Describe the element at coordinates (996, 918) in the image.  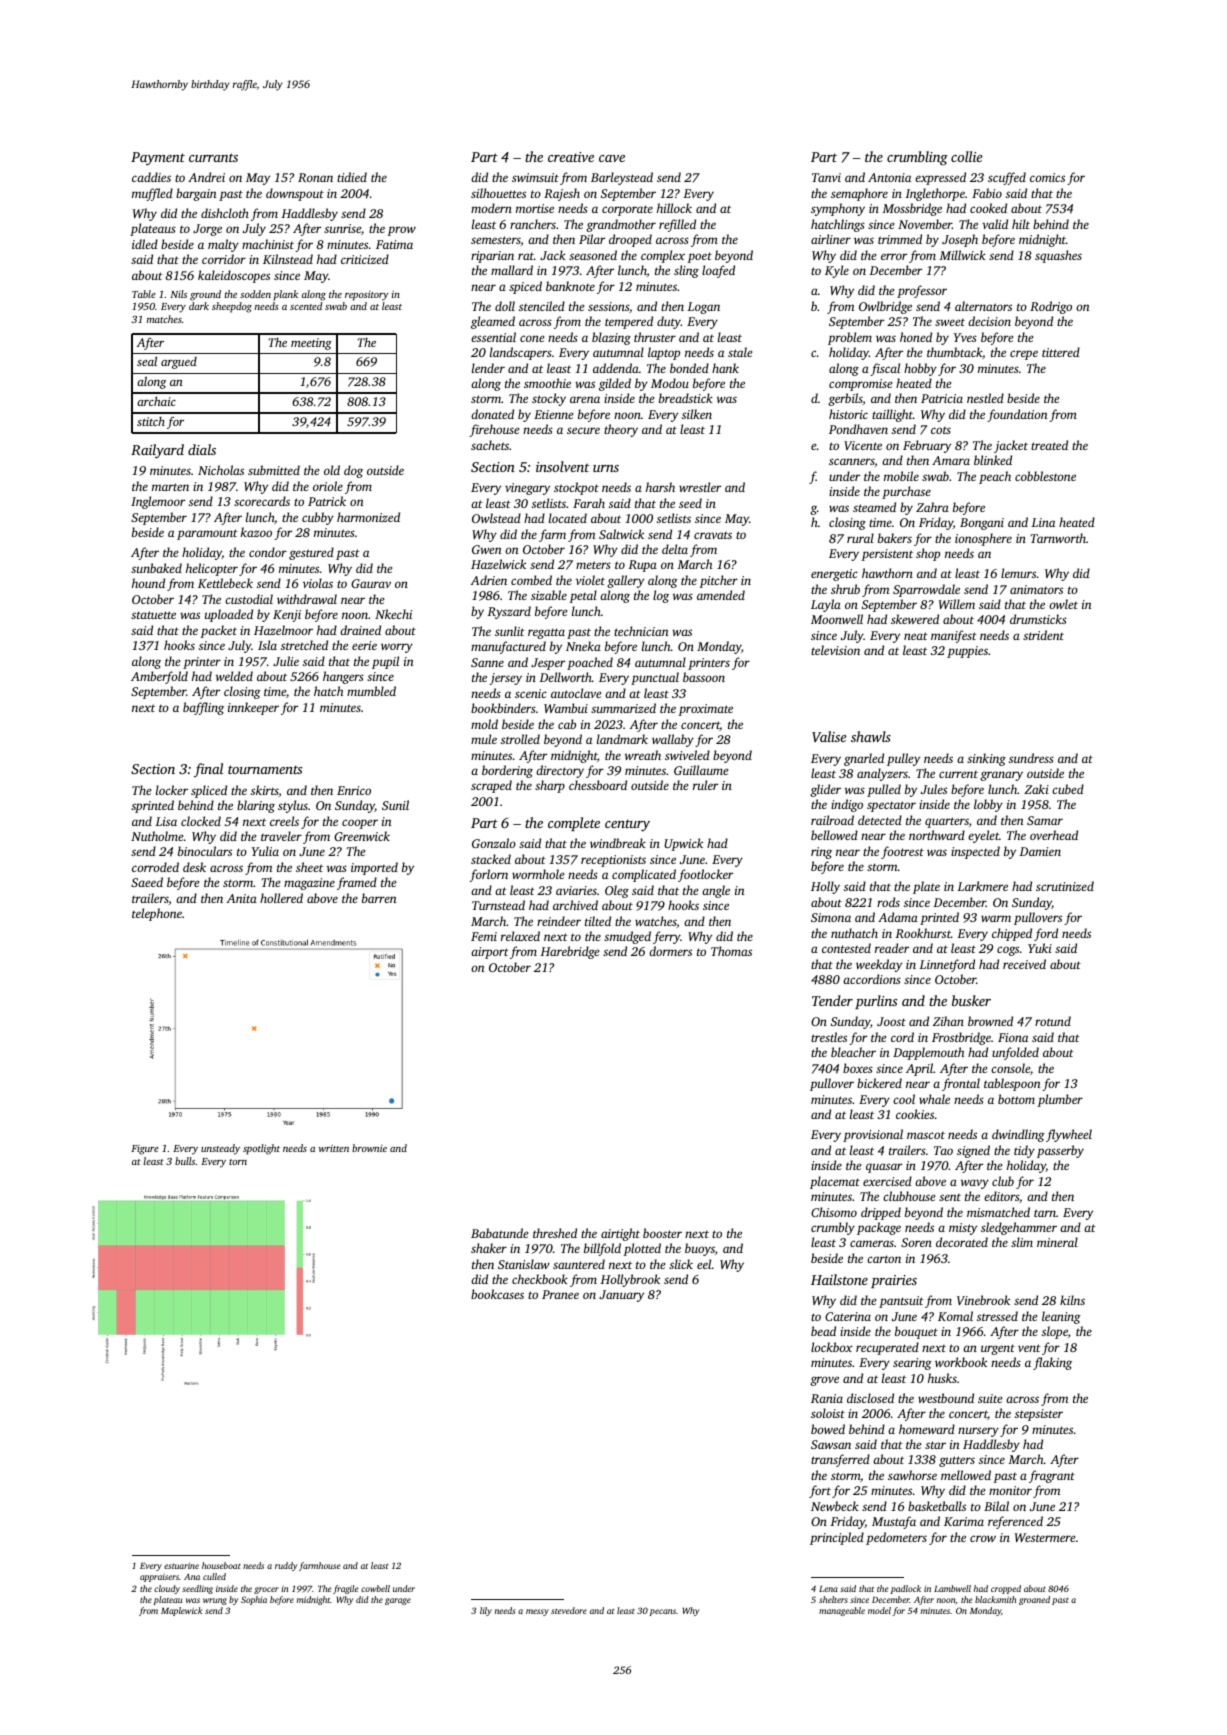
I see `warm` at that location.
